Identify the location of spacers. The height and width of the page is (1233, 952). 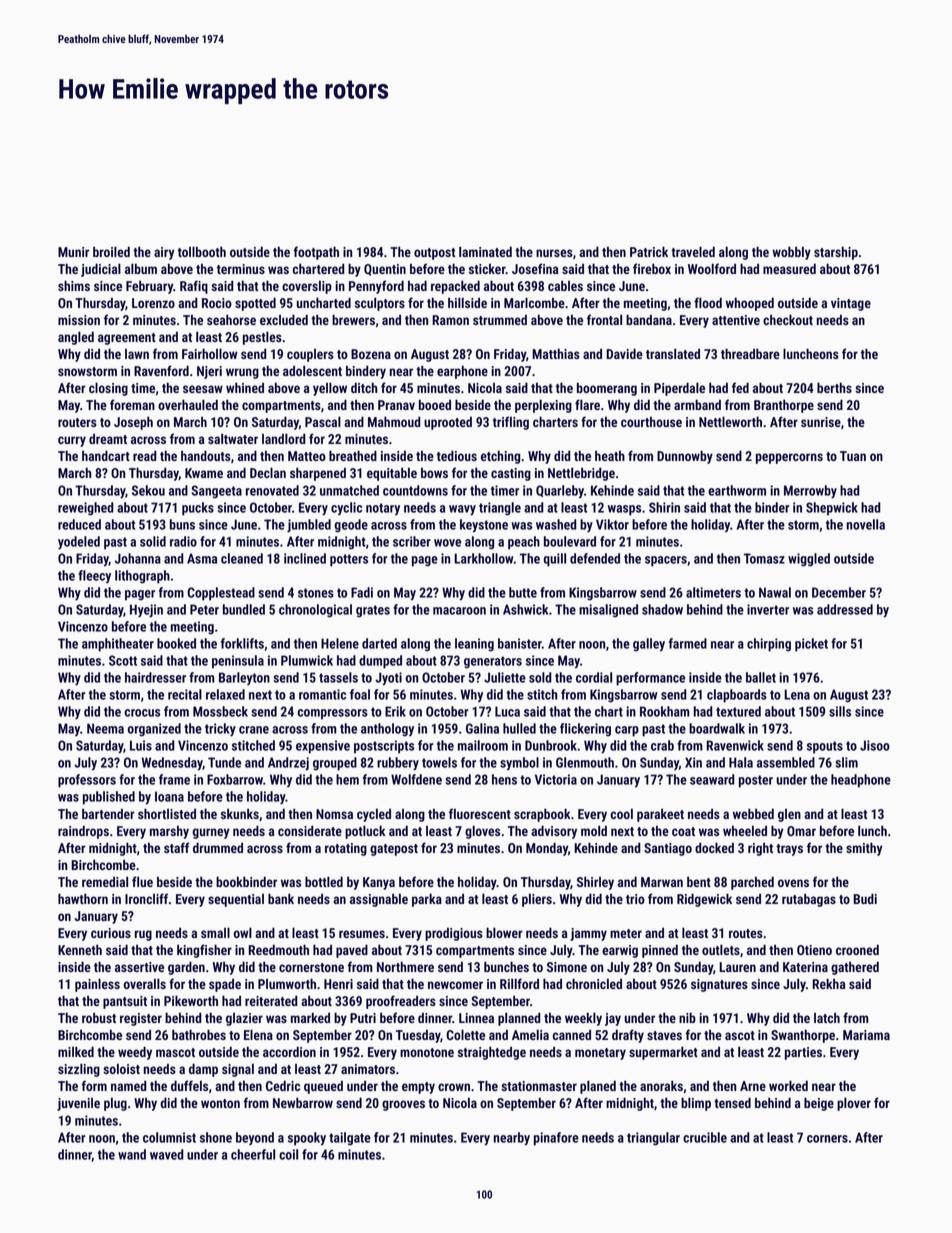
(666, 561).
